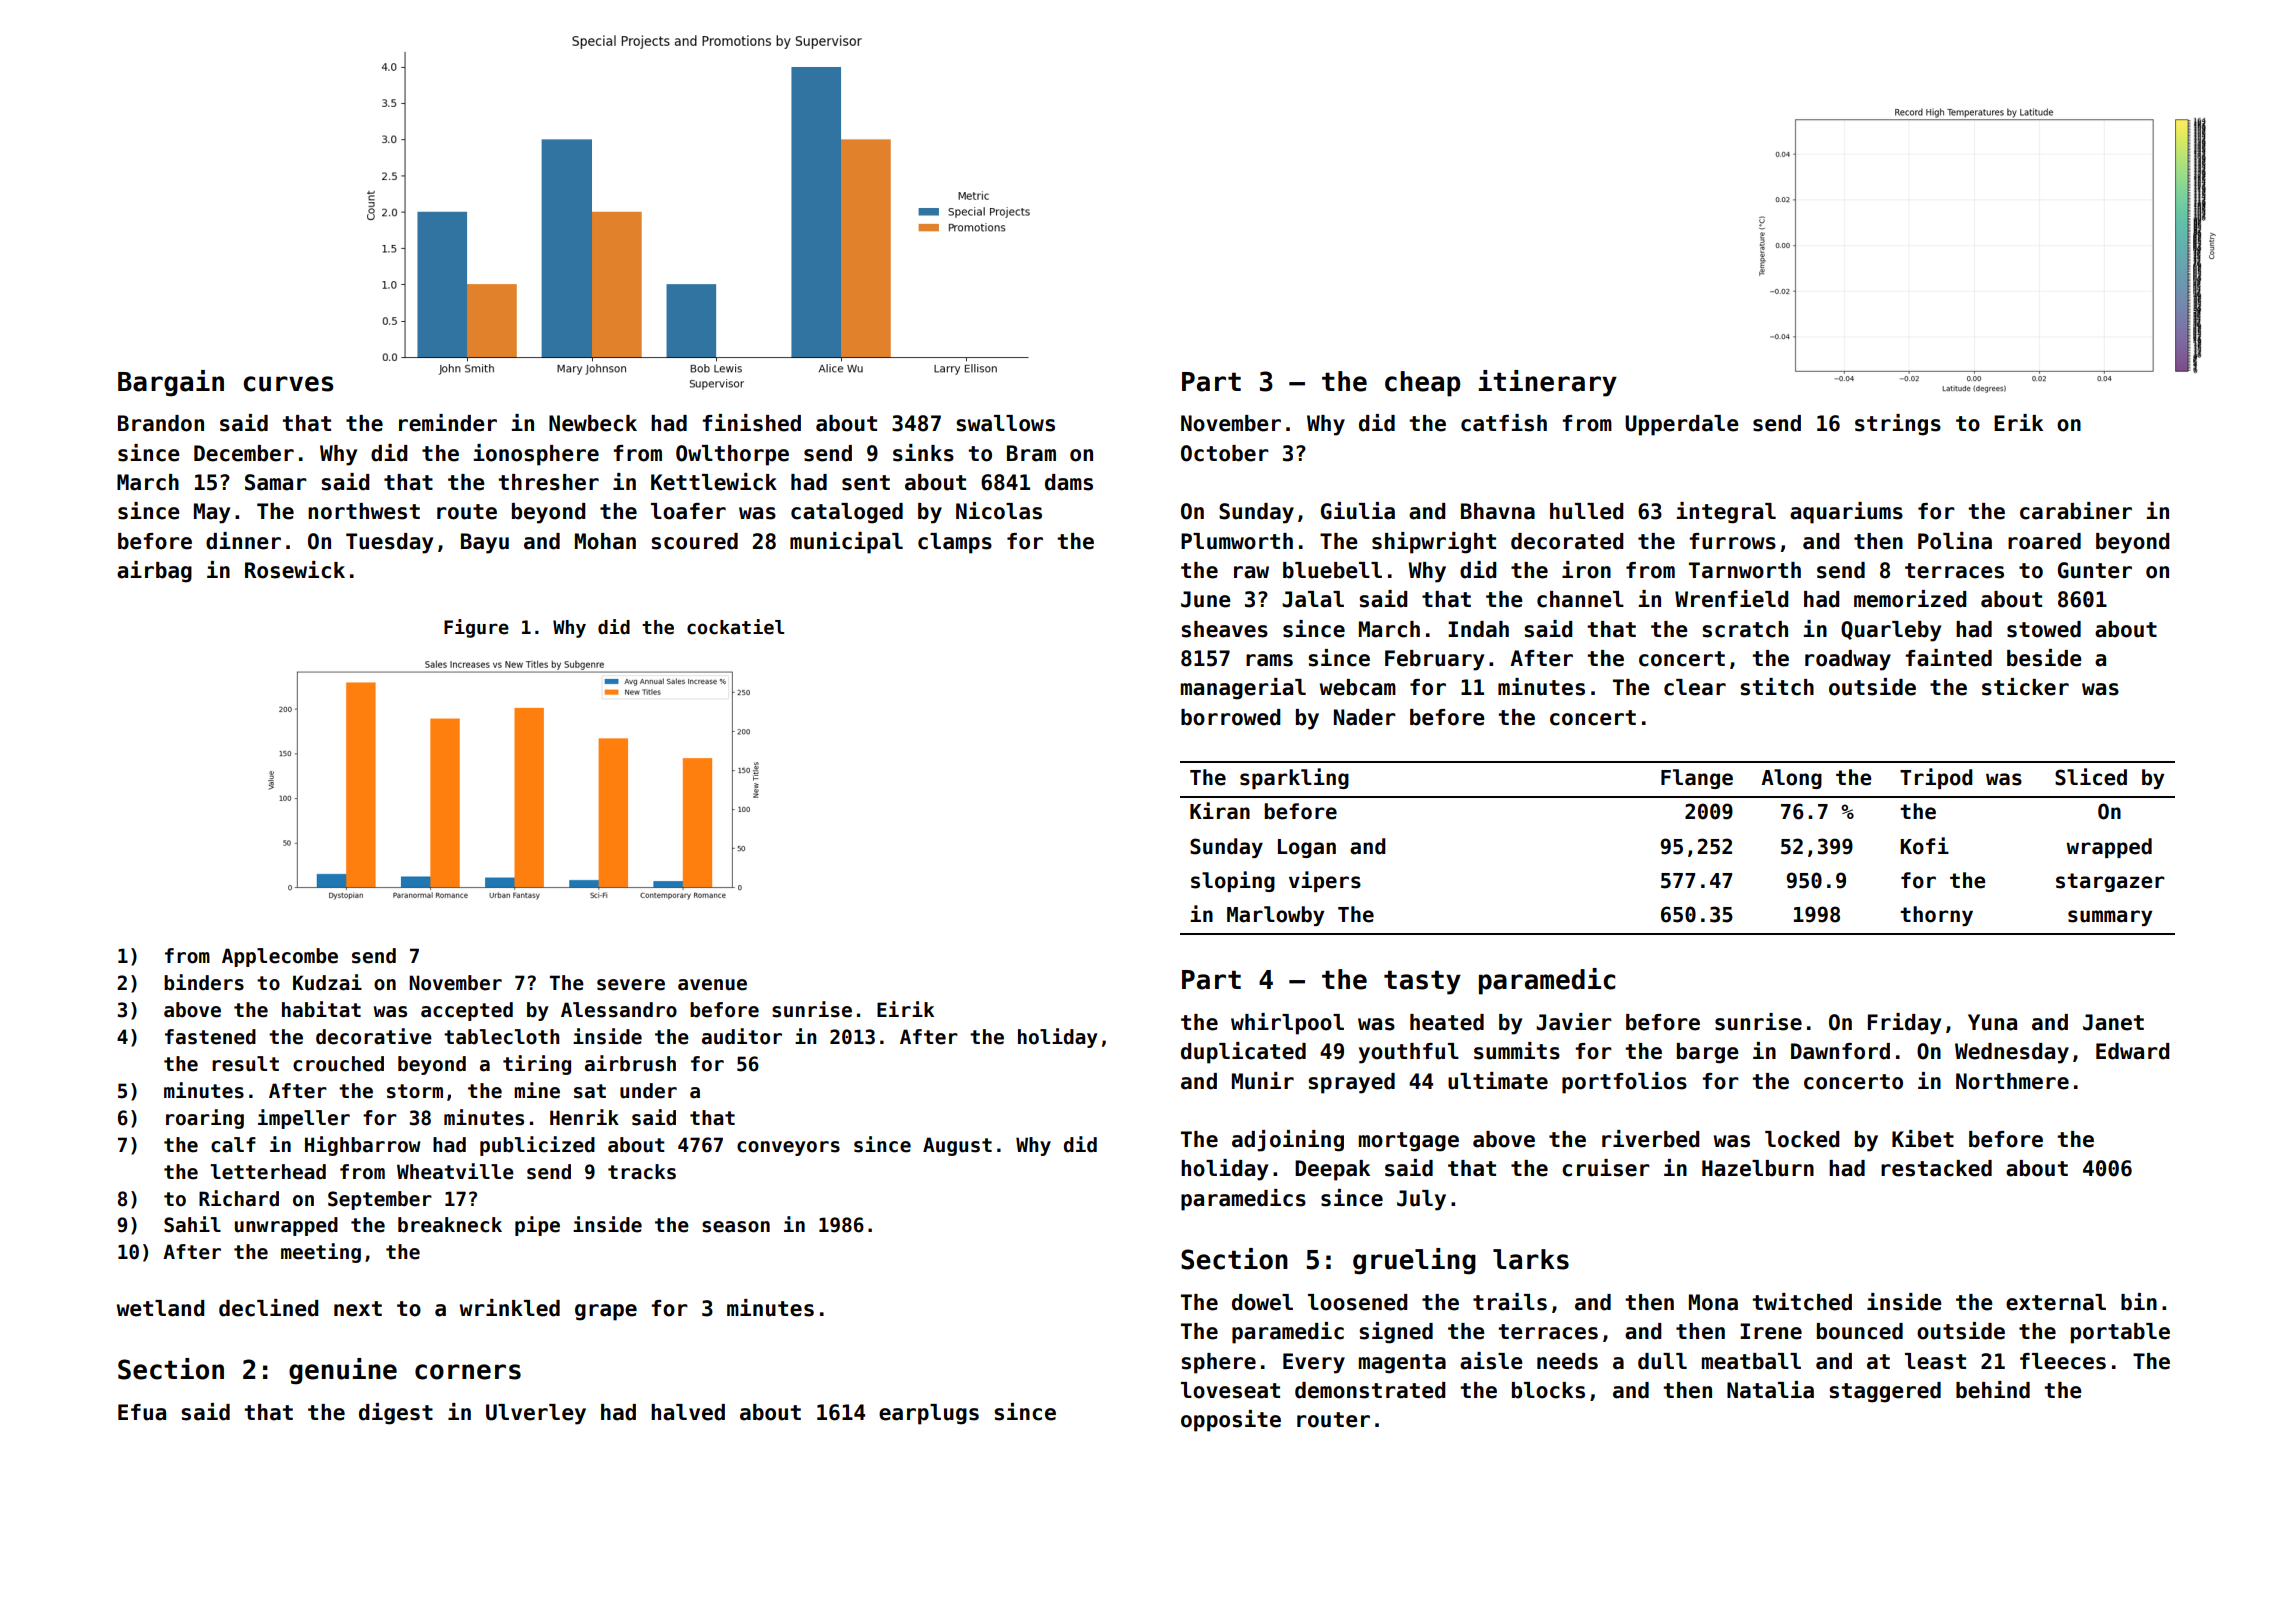 The image size is (2292, 1620). Describe the element at coordinates (288, 384) in the image. I see `curves` at that location.
